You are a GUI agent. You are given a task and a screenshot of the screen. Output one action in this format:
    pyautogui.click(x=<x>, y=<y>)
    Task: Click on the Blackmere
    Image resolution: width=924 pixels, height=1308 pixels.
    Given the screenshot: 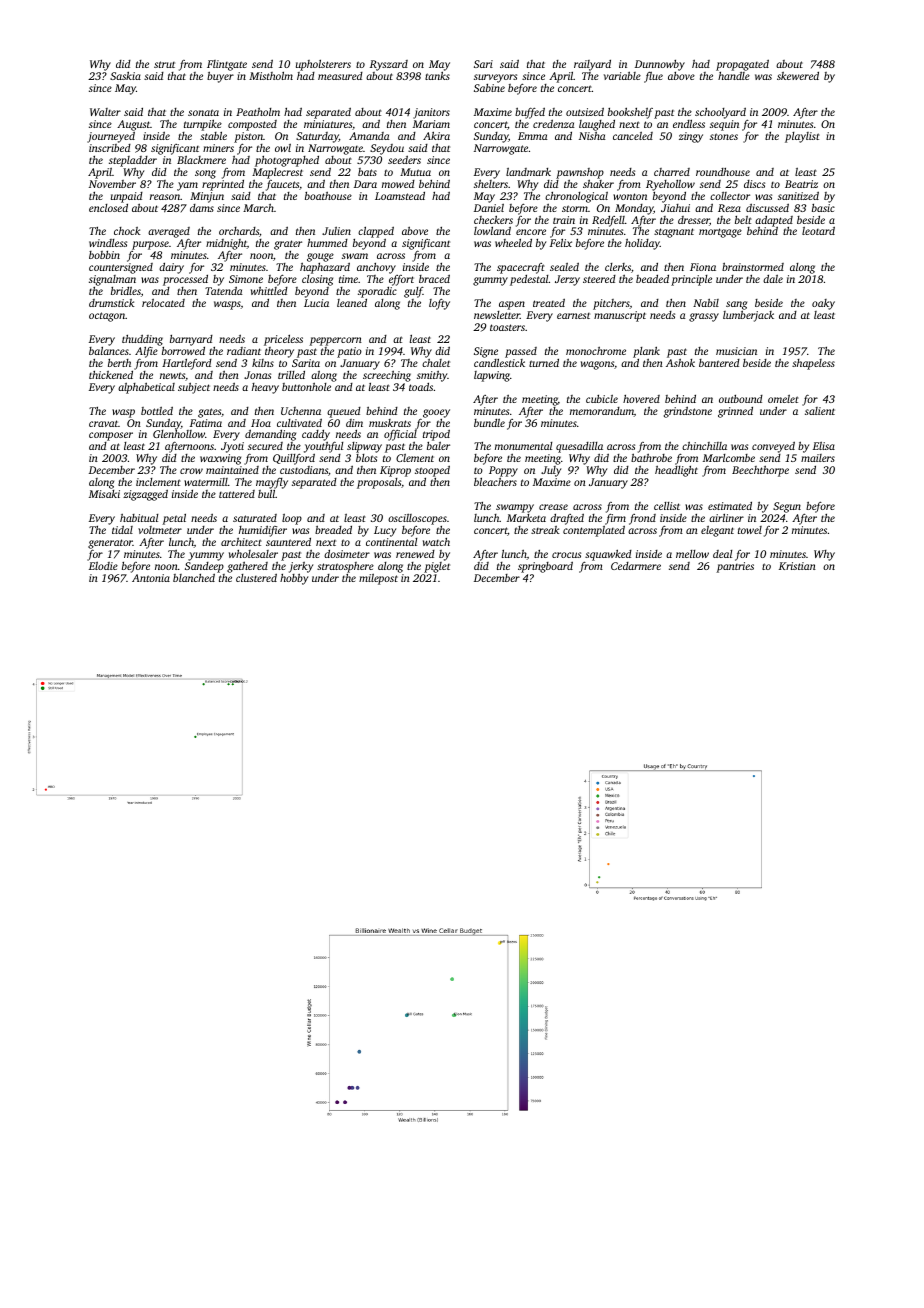 What is the action you would take?
    pyautogui.click(x=201, y=160)
